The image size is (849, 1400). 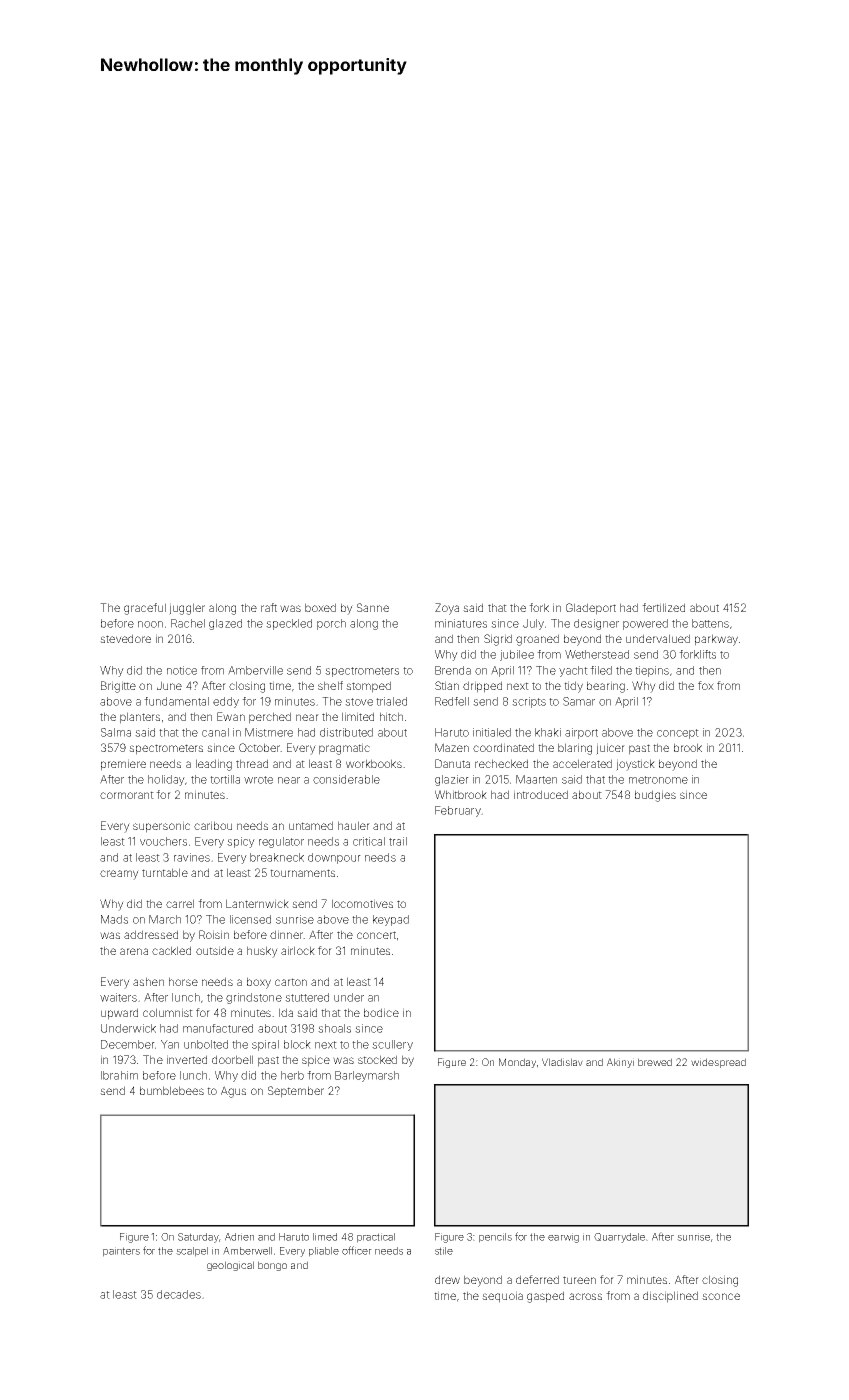 I want to click on Brigitte, so click(x=118, y=687).
